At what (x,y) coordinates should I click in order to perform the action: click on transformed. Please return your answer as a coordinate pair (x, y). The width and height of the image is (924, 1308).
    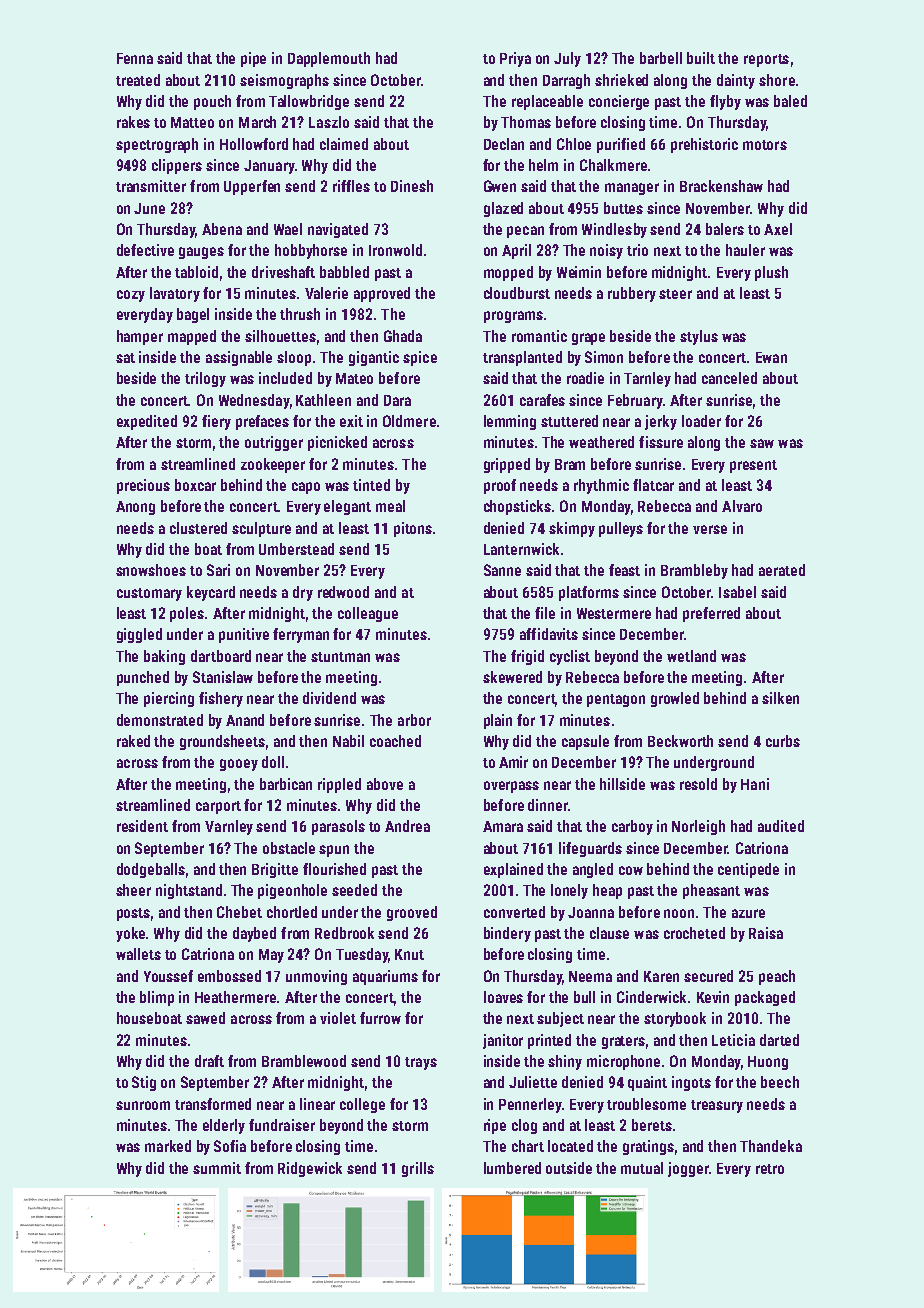
    Looking at the image, I should click on (213, 1104).
